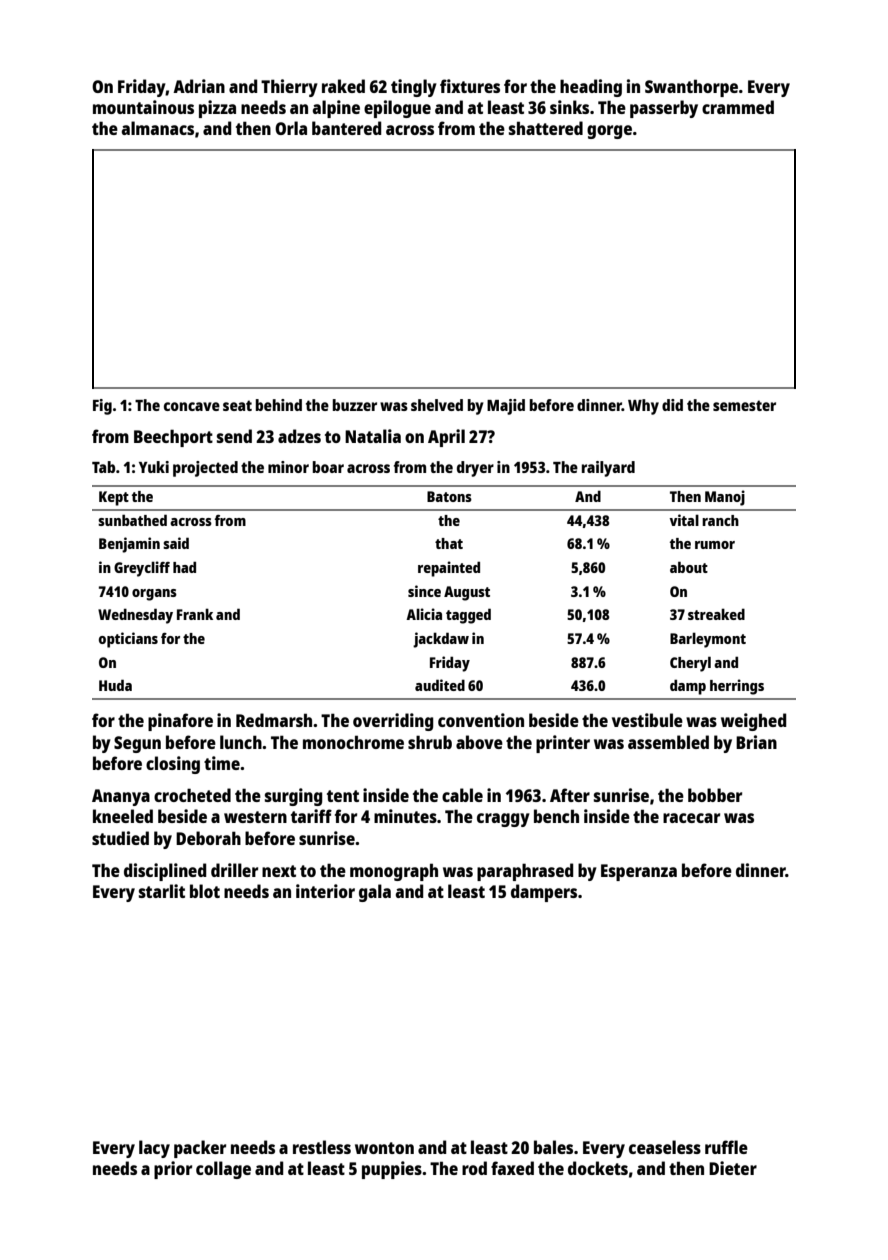 This document has height=1260, width=888. What do you see at coordinates (647, 720) in the document?
I see `vestibule` at bounding box center [647, 720].
